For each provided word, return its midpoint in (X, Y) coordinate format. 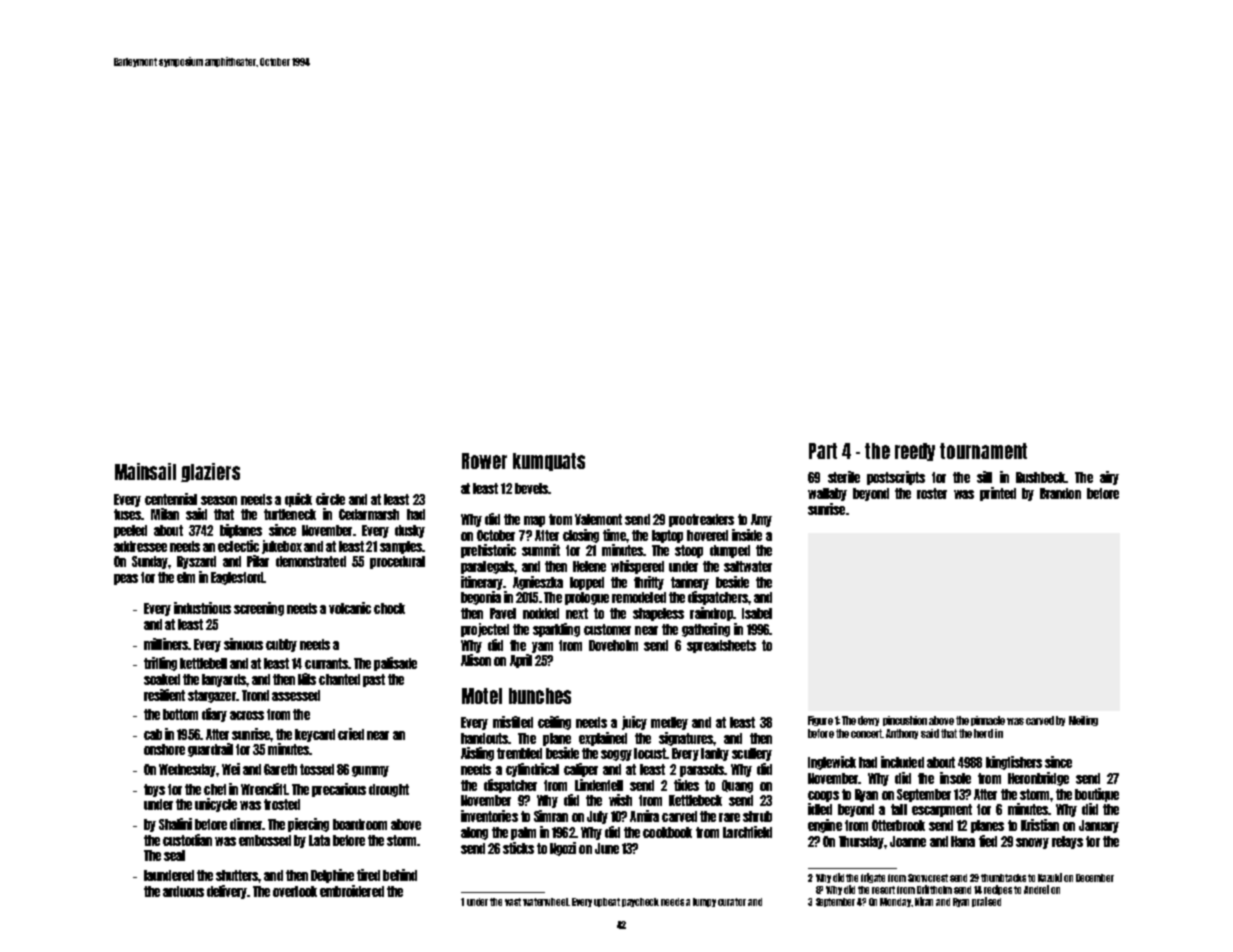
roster (932, 493)
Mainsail (145, 471)
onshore (164, 749)
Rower (484, 461)
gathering (706, 630)
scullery (752, 754)
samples (401, 547)
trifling (160, 664)
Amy (761, 520)
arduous (183, 891)
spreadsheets (721, 646)
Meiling (1083, 721)
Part (823, 451)
